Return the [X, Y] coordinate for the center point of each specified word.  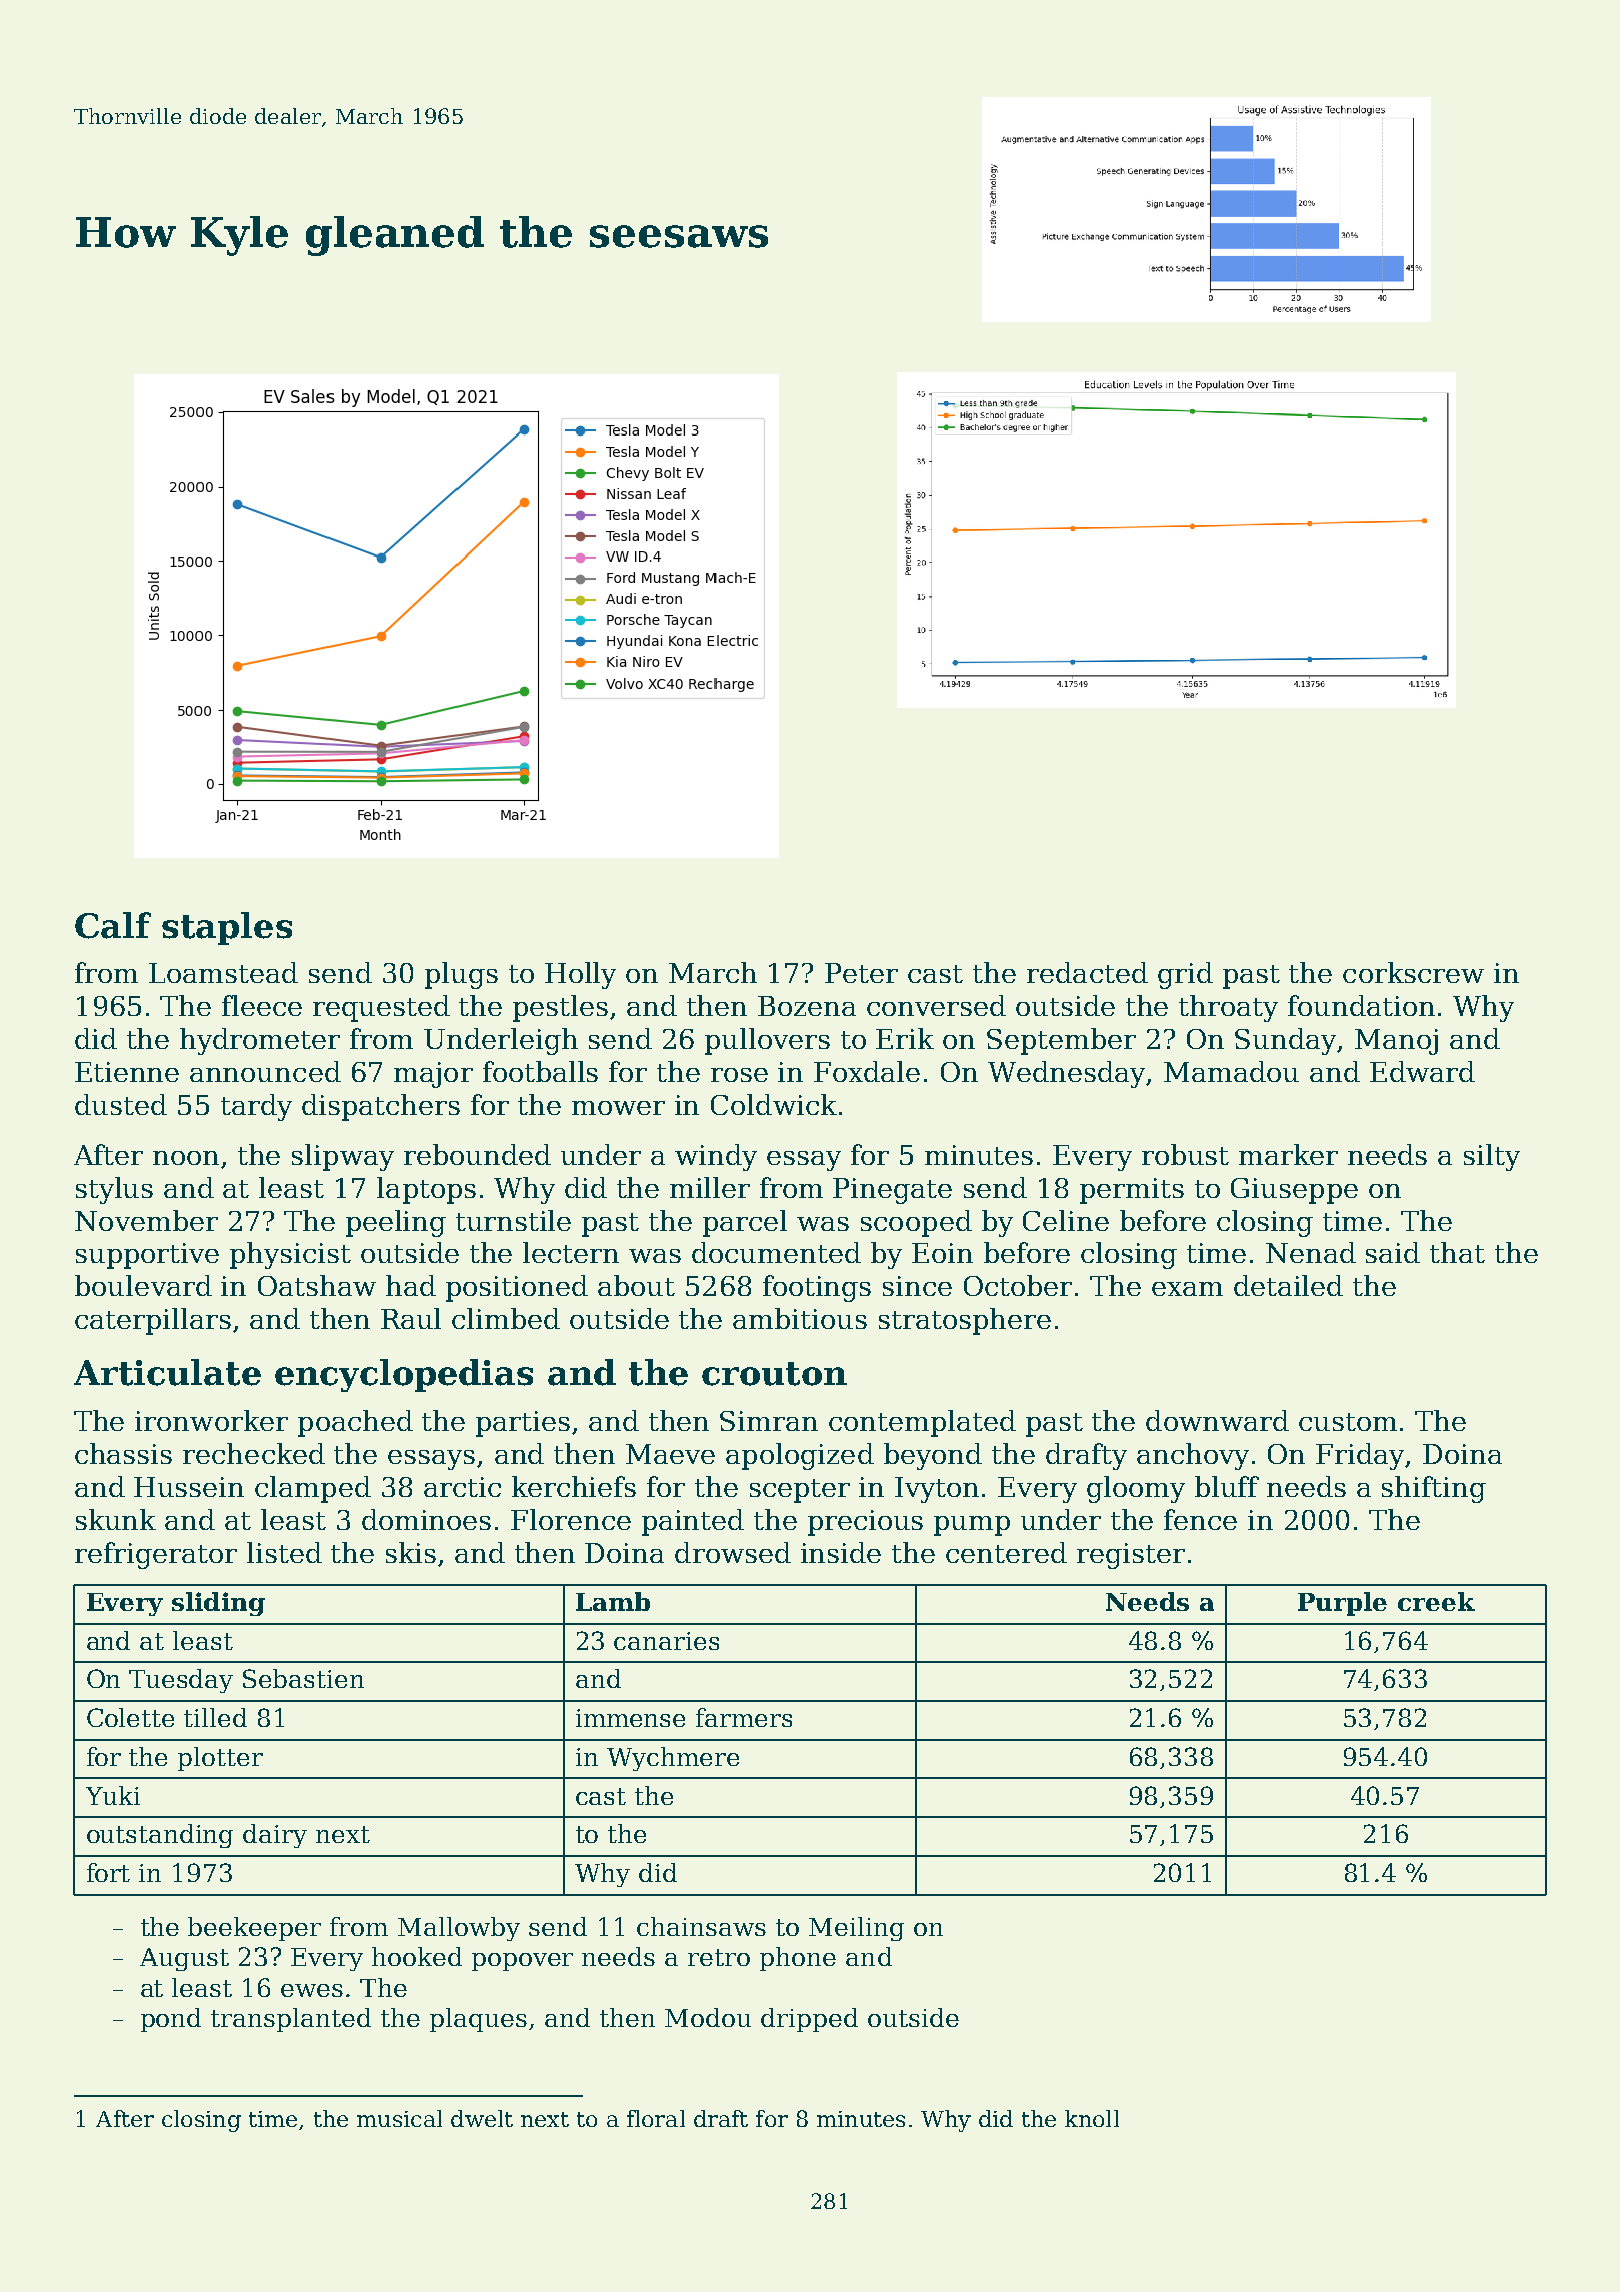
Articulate [167, 1372]
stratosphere [965, 1321]
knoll [1092, 2118]
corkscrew [1413, 972]
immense [630, 1718]
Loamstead [223, 972]
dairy [275, 1836]
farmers [744, 1717]
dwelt [482, 2118]
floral [656, 2118]
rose [739, 1075]
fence [1200, 1519]
